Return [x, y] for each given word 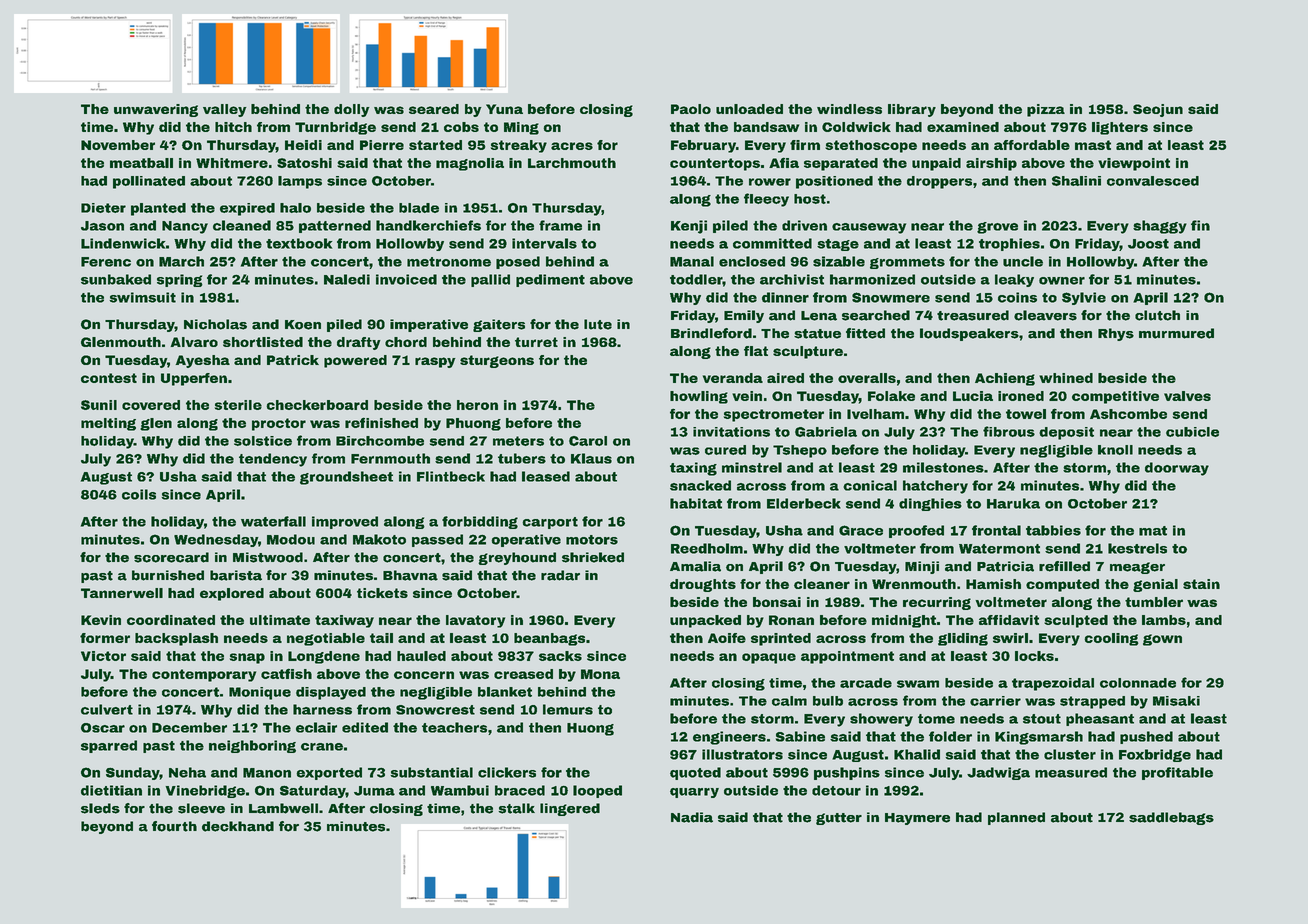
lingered [570, 809]
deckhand [238, 826]
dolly [352, 110]
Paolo [691, 109]
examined [963, 127]
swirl [1010, 638]
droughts [703, 585]
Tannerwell [122, 593]
